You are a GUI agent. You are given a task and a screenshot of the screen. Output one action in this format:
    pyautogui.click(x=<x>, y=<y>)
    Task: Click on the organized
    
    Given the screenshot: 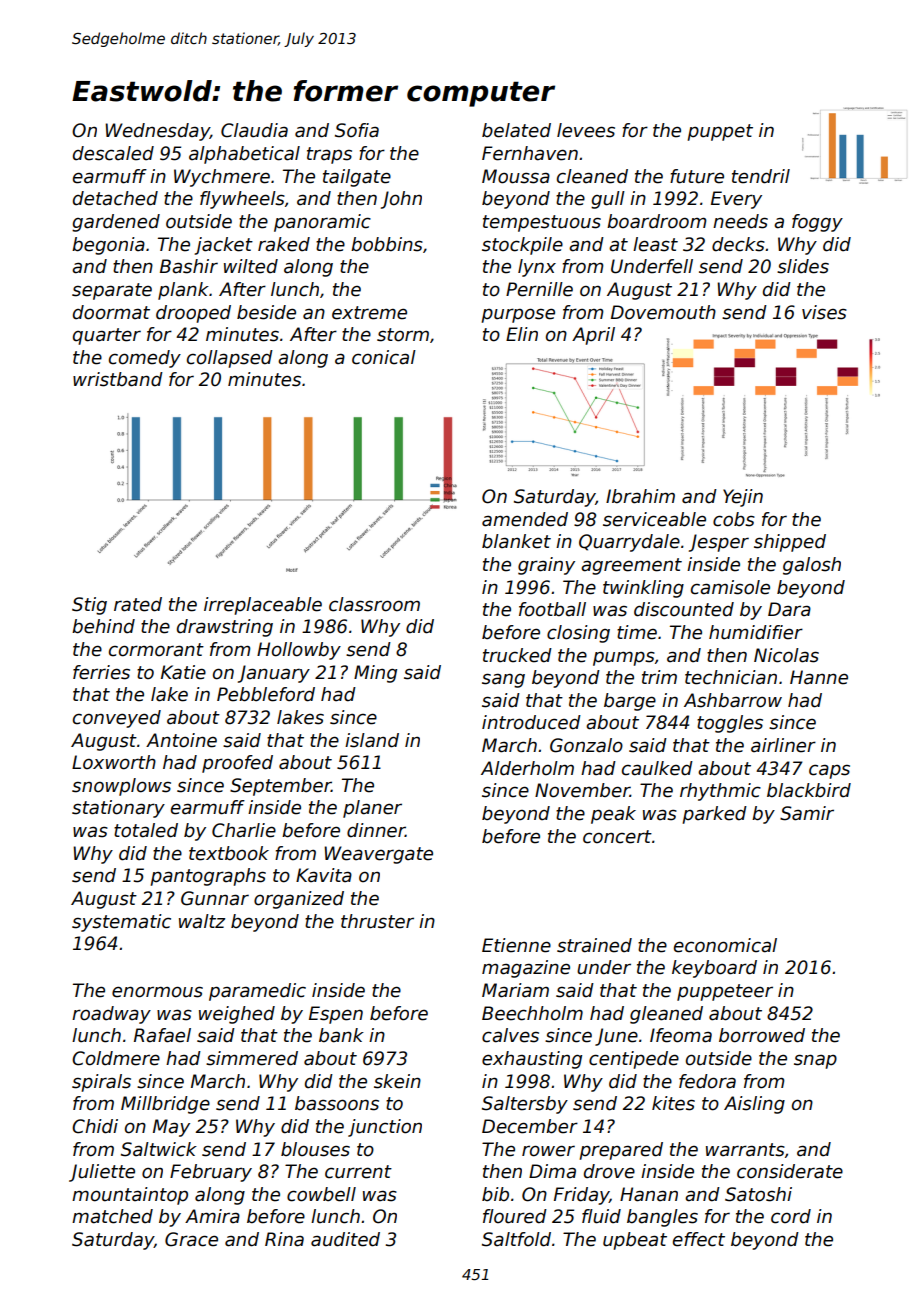 What is the action you would take?
    pyautogui.click(x=299, y=900)
